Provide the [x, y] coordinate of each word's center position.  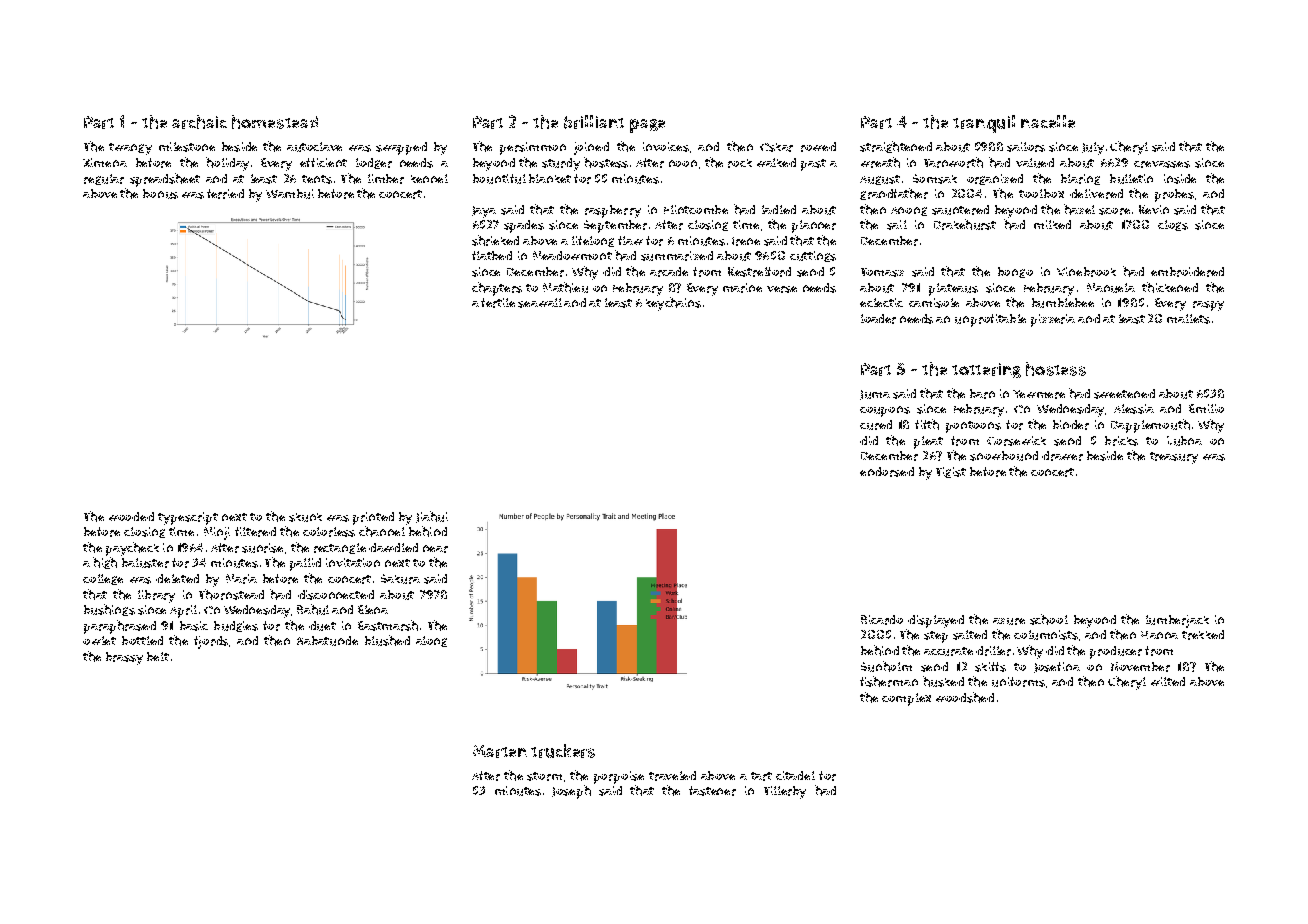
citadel [795, 775]
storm [544, 776]
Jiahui [432, 517]
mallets [1188, 319]
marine [742, 288]
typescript [188, 518]
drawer [1062, 456]
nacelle [1048, 121]
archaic [199, 122]
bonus [160, 194]
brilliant [594, 122]
